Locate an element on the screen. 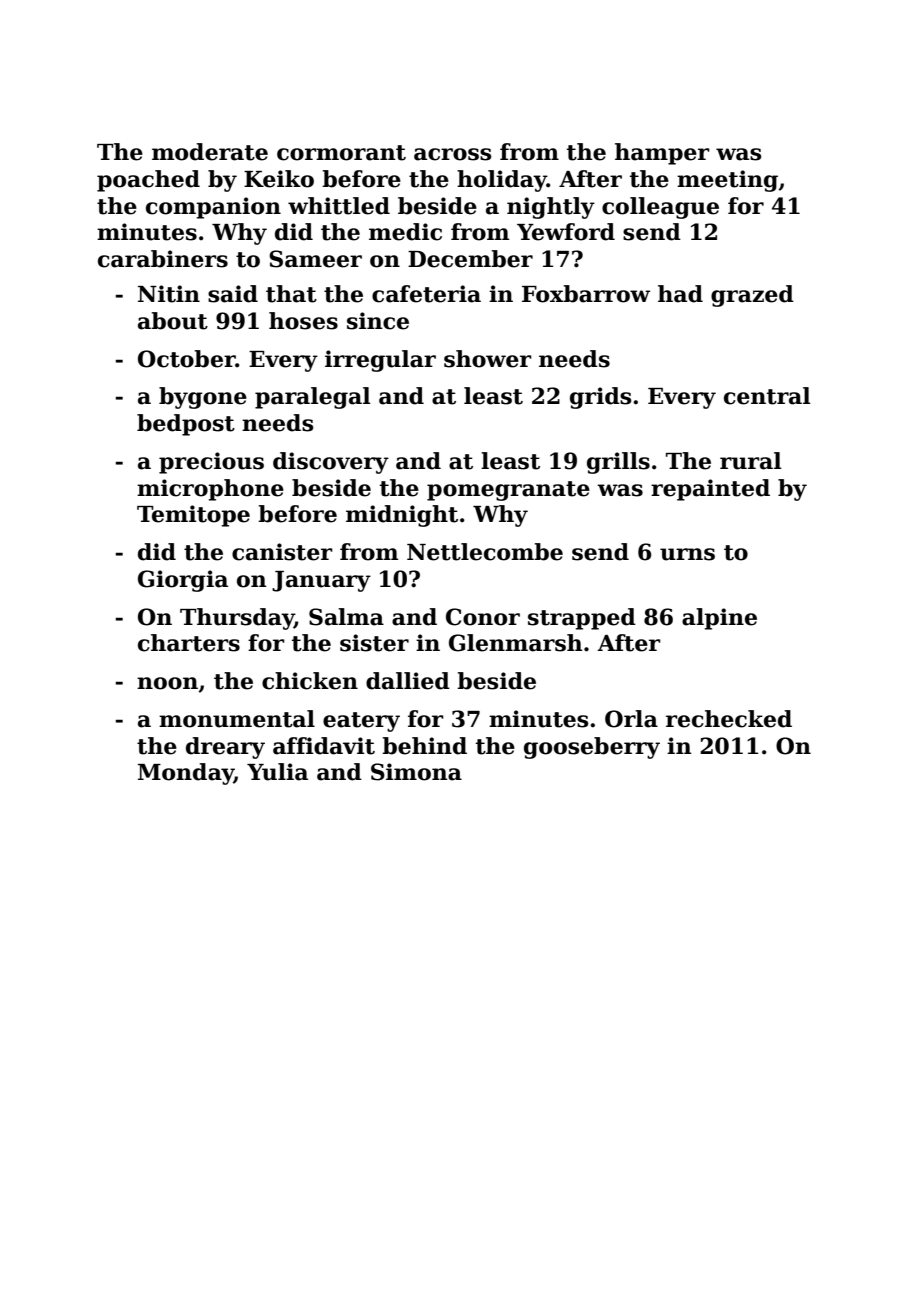 The width and height of the screenshot is (924, 1311). Monday is located at coordinates (186, 774).
